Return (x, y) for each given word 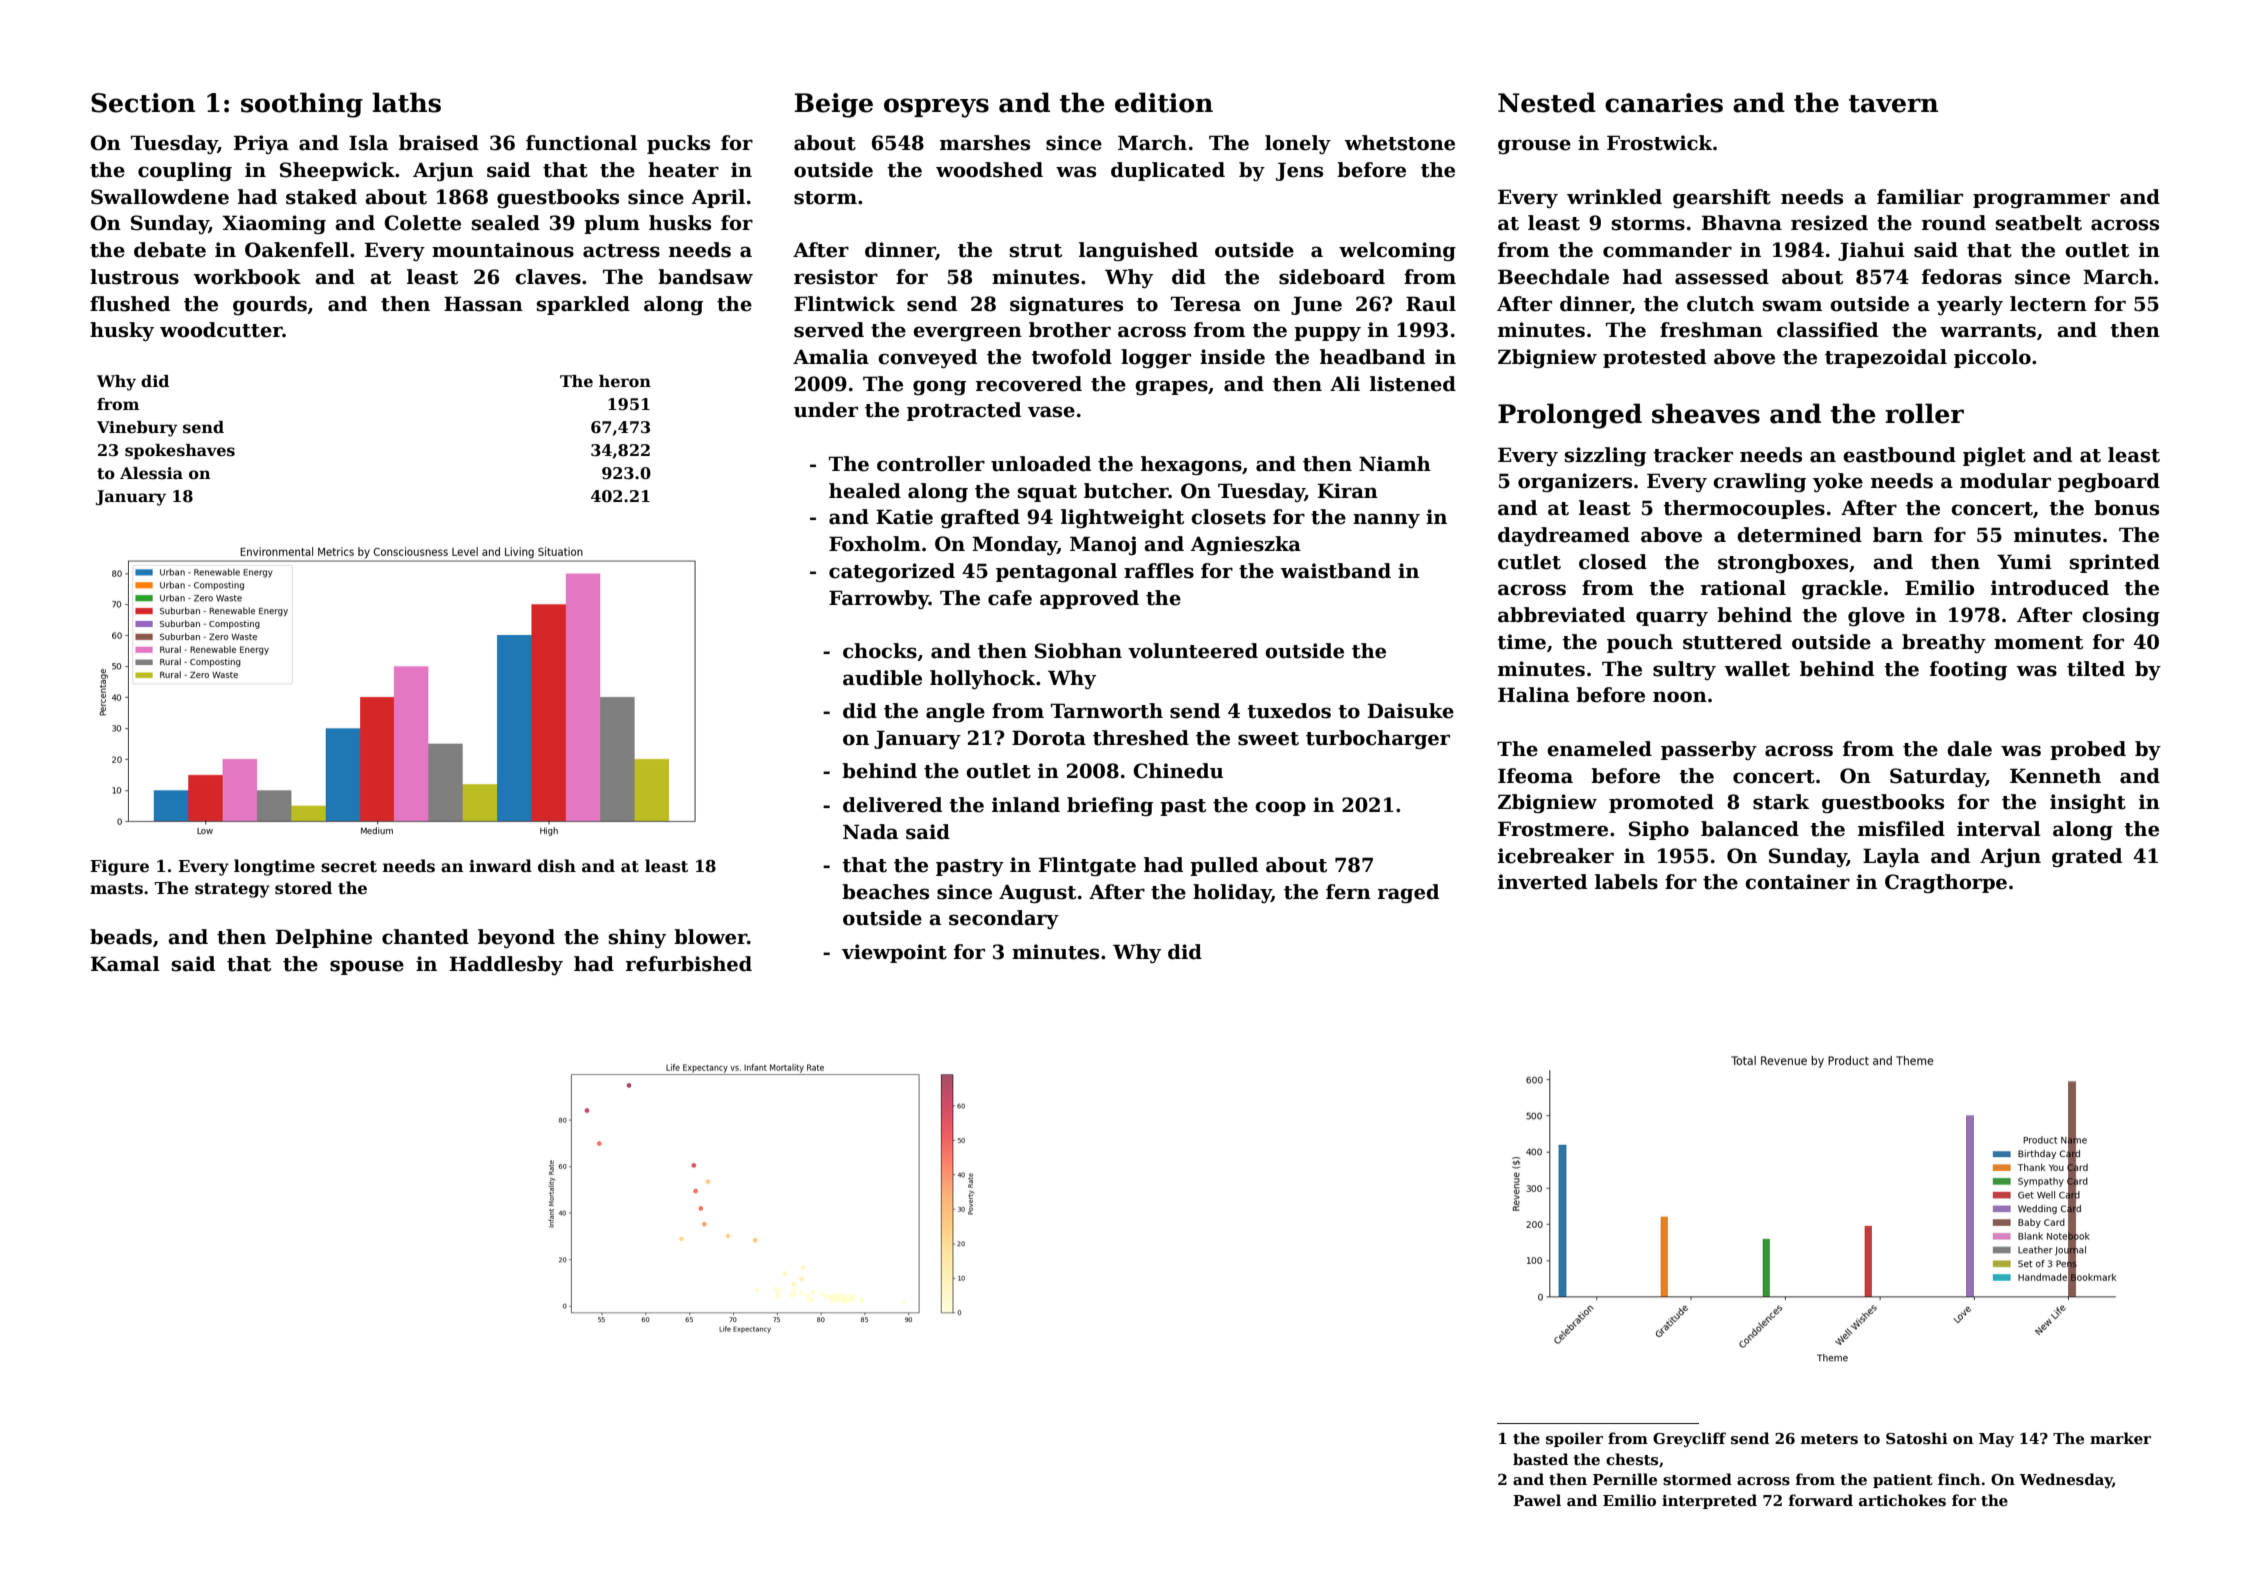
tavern (1893, 104)
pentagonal (1056, 572)
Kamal (125, 964)
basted (1540, 1459)
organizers (1575, 482)
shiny (637, 938)
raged (1408, 893)
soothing (302, 105)
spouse (367, 967)
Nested (1547, 102)
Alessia (151, 473)
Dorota (1049, 738)
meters (1829, 1439)
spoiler (1574, 1439)
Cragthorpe (1946, 883)
